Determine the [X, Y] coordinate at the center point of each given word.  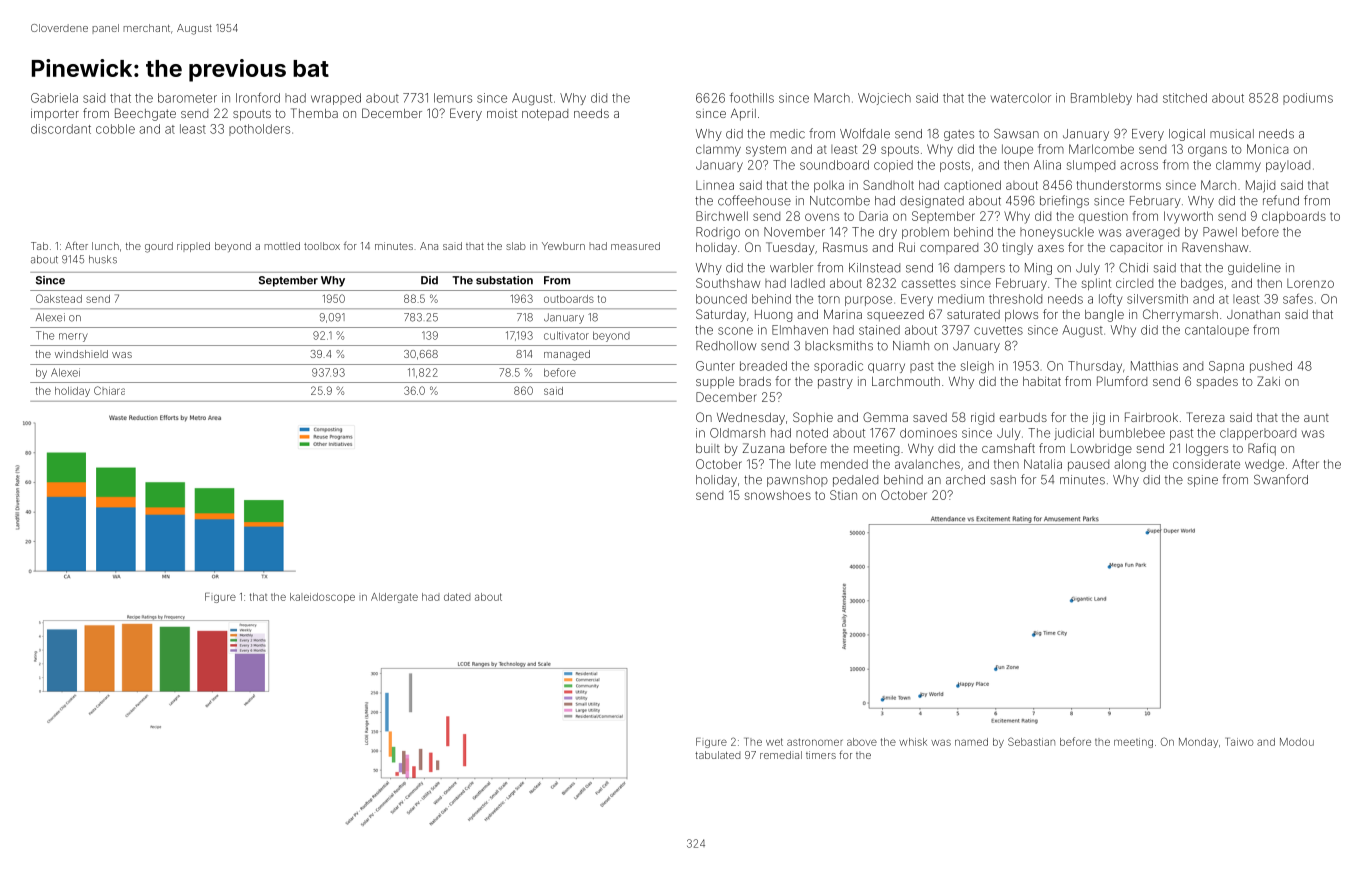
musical [1232, 134]
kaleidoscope [322, 598]
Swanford [1281, 479]
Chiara [109, 390]
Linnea [715, 185]
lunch [105, 246]
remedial [781, 755]
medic [787, 134]
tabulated [718, 755]
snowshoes [777, 495]
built [708, 448]
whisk [913, 742]
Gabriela [54, 98]
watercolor [1021, 98]
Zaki [1268, 381]
